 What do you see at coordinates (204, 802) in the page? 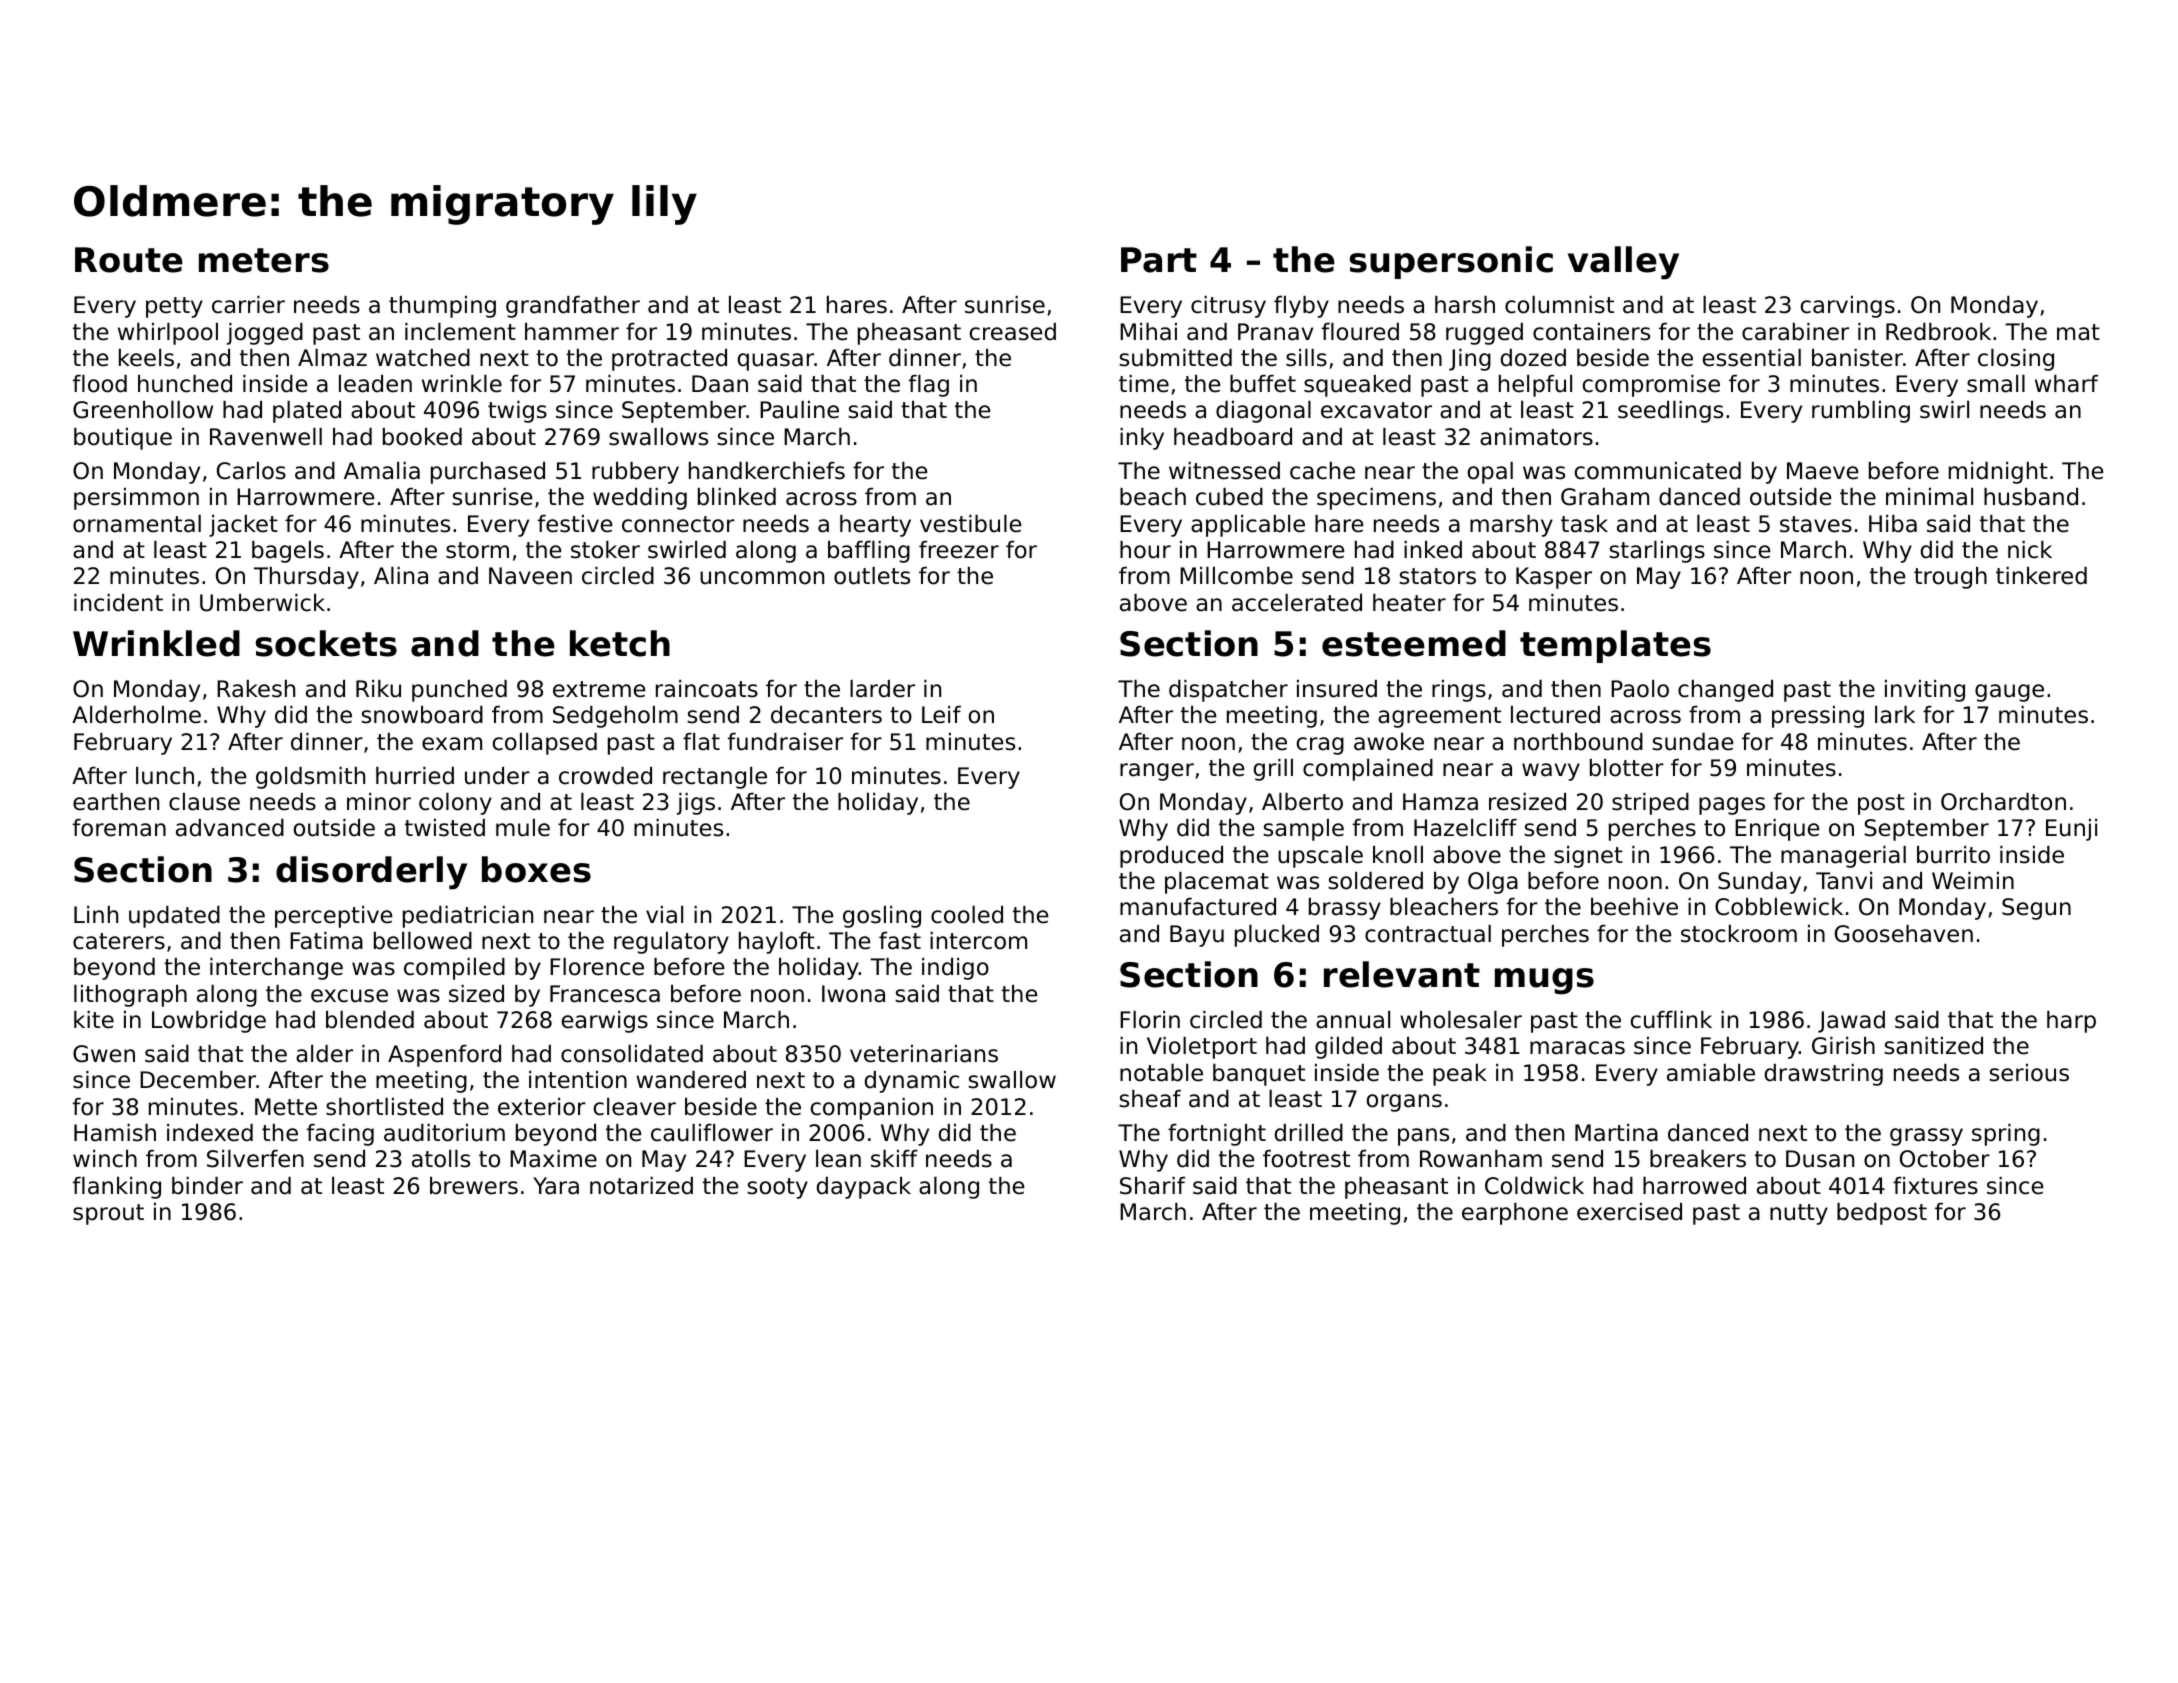
I see `clause` at bounding box center [204, 802].
